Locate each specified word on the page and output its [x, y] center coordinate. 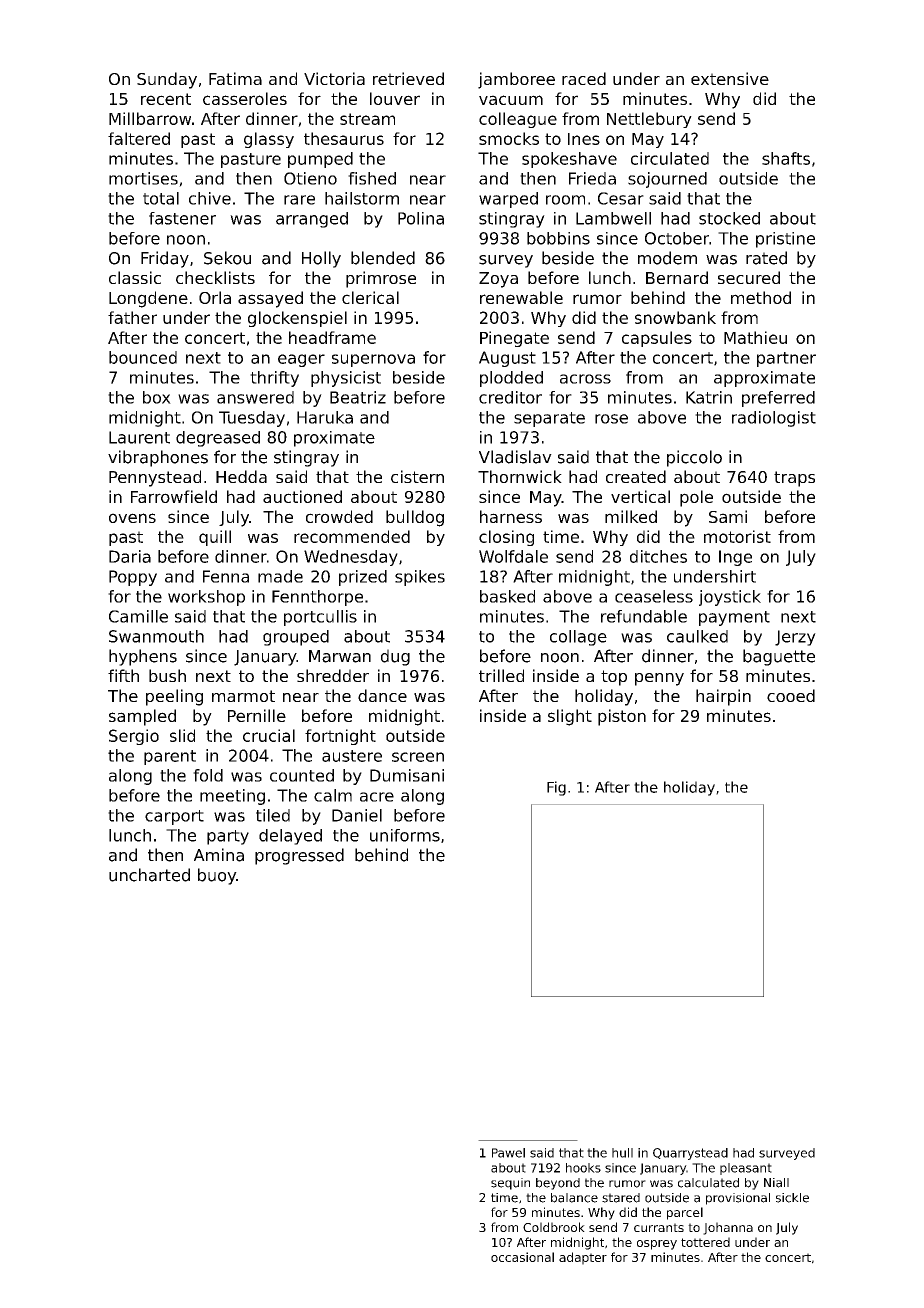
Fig [556, 788]
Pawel [508, 1153]
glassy [269, 140]
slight [570, 717]
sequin [510, 1184]
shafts [786, 158]
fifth [123, 675]
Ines [584, 139]
